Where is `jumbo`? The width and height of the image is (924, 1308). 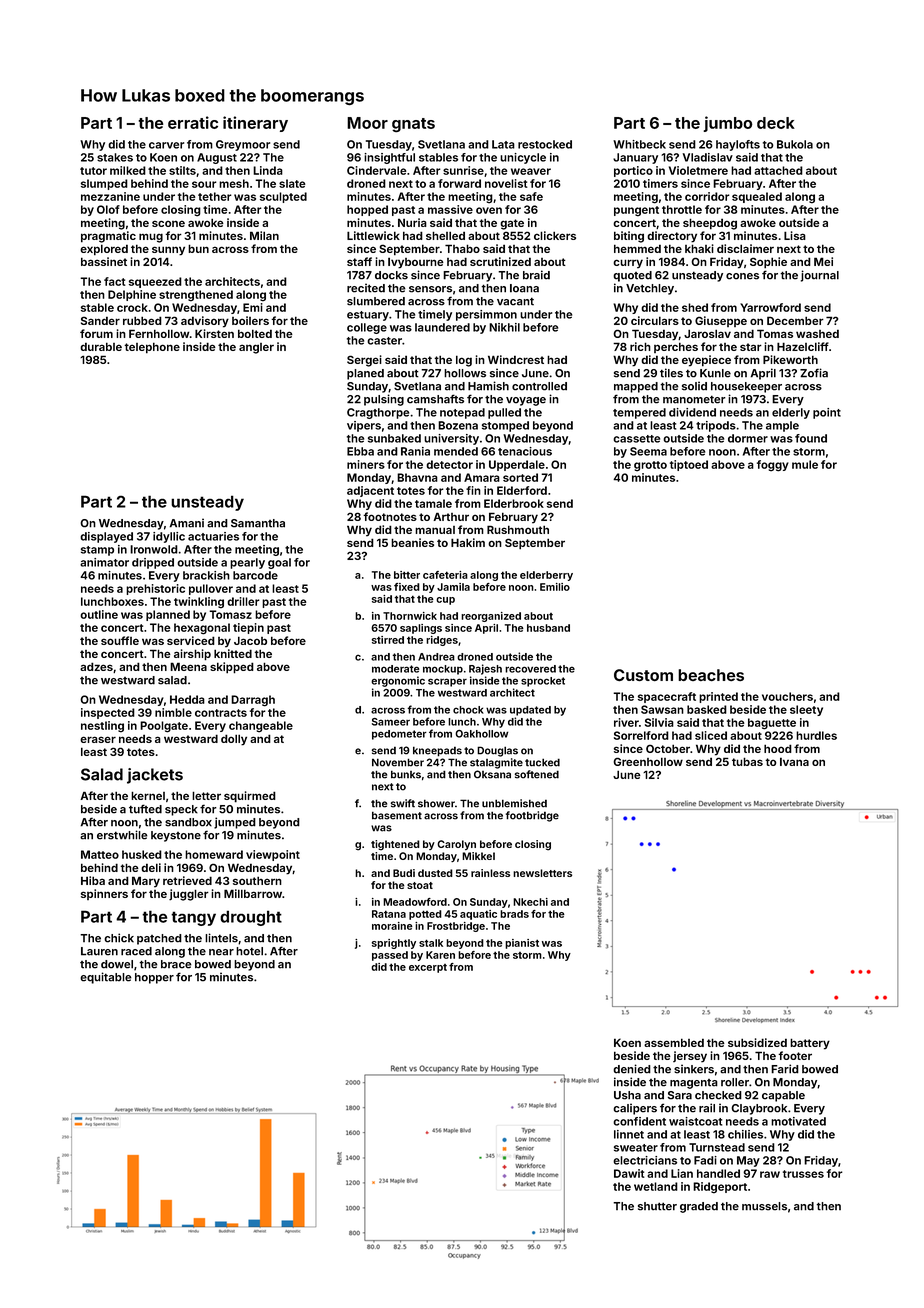
jumbo is located at coordinates (727, 124).
